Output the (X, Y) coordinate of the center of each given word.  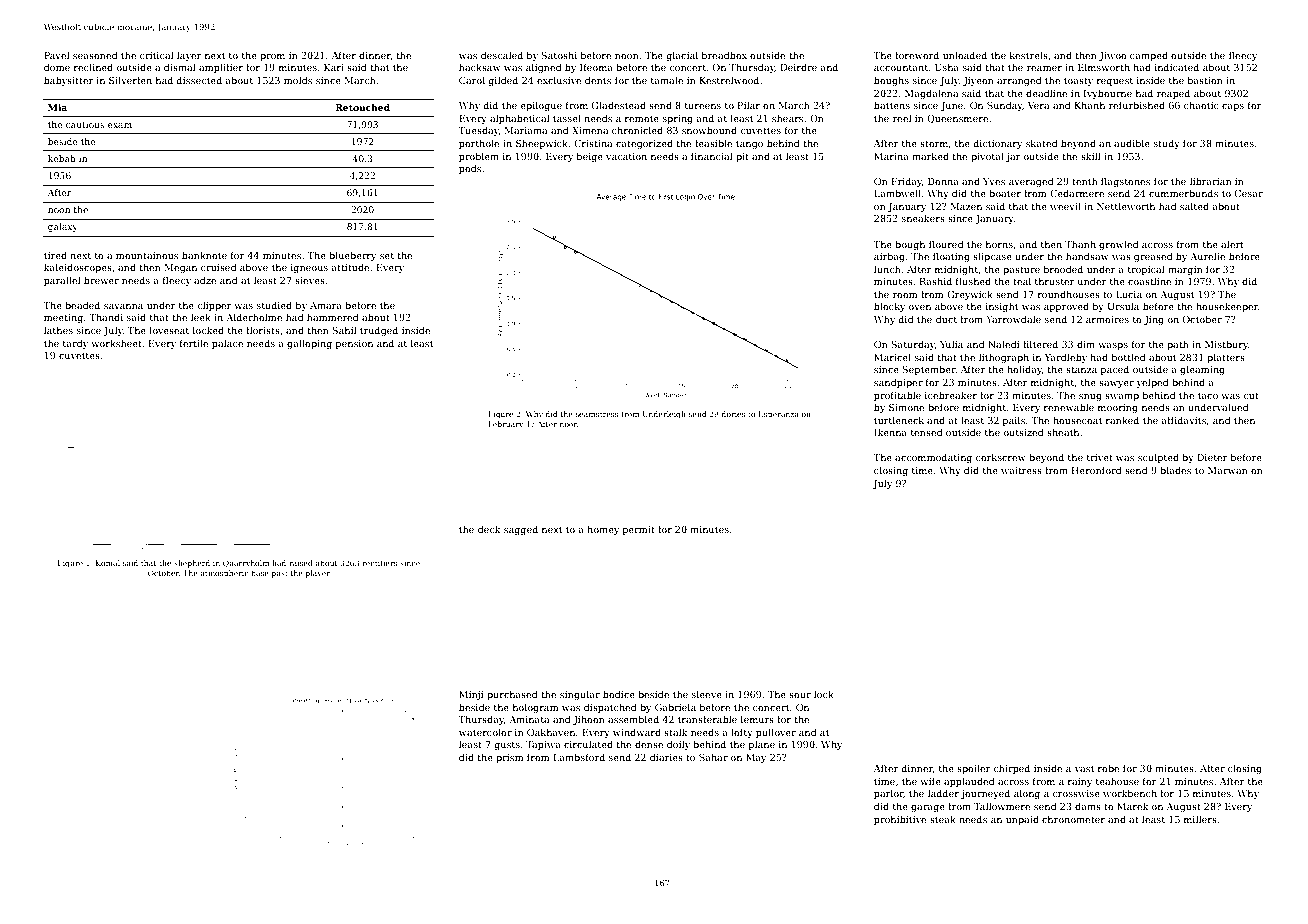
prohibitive (900, 820)
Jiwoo (1113, 56)
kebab (62, 158)
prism (510, 758)
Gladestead (619, 105)
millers (1200, 819)
